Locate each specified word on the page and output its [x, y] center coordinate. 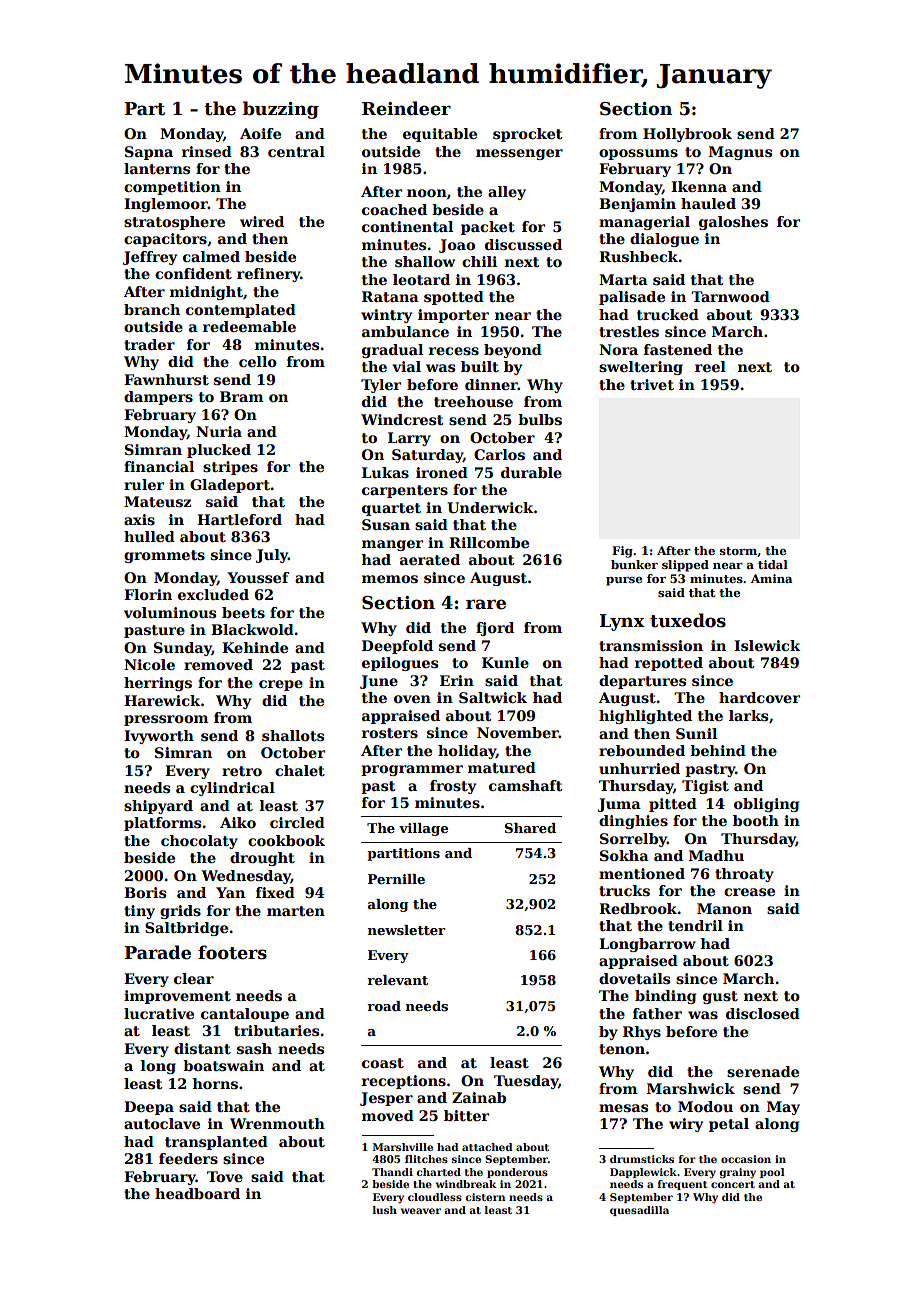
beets [243, 612]
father [657, 1013]
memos [390, 579]
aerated [430, 559]
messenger [519, 154]
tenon [622, 1049]
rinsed [207, 151]
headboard [197, 1193]
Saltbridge [186, 929]
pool [772, 1173]
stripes [230, 468]
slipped [685, 566]
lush [385, 1210]
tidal [773, 564]
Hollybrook [687, 135]
